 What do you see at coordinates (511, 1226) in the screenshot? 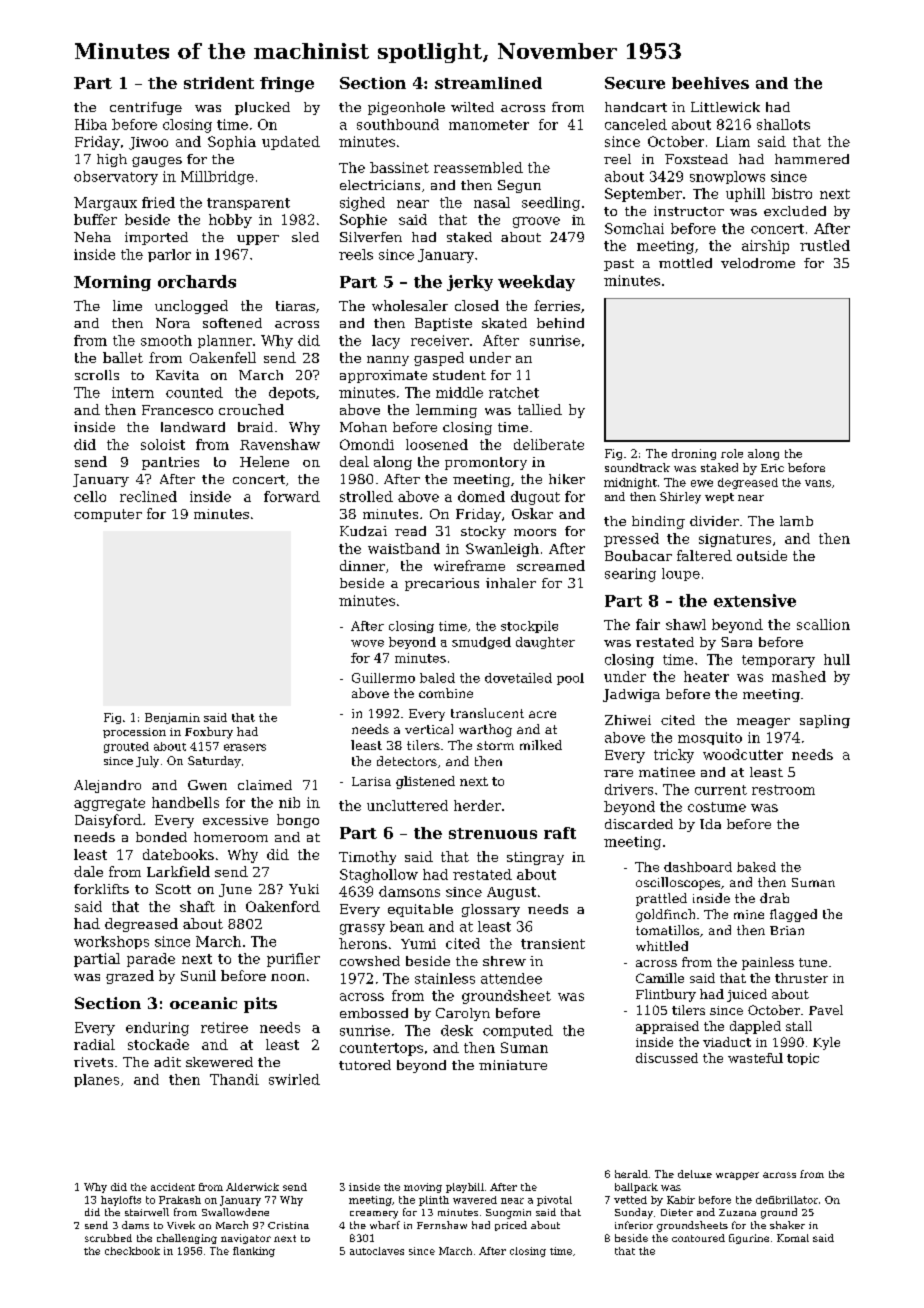
I see `priced` at bounding box center [511, 1226].
